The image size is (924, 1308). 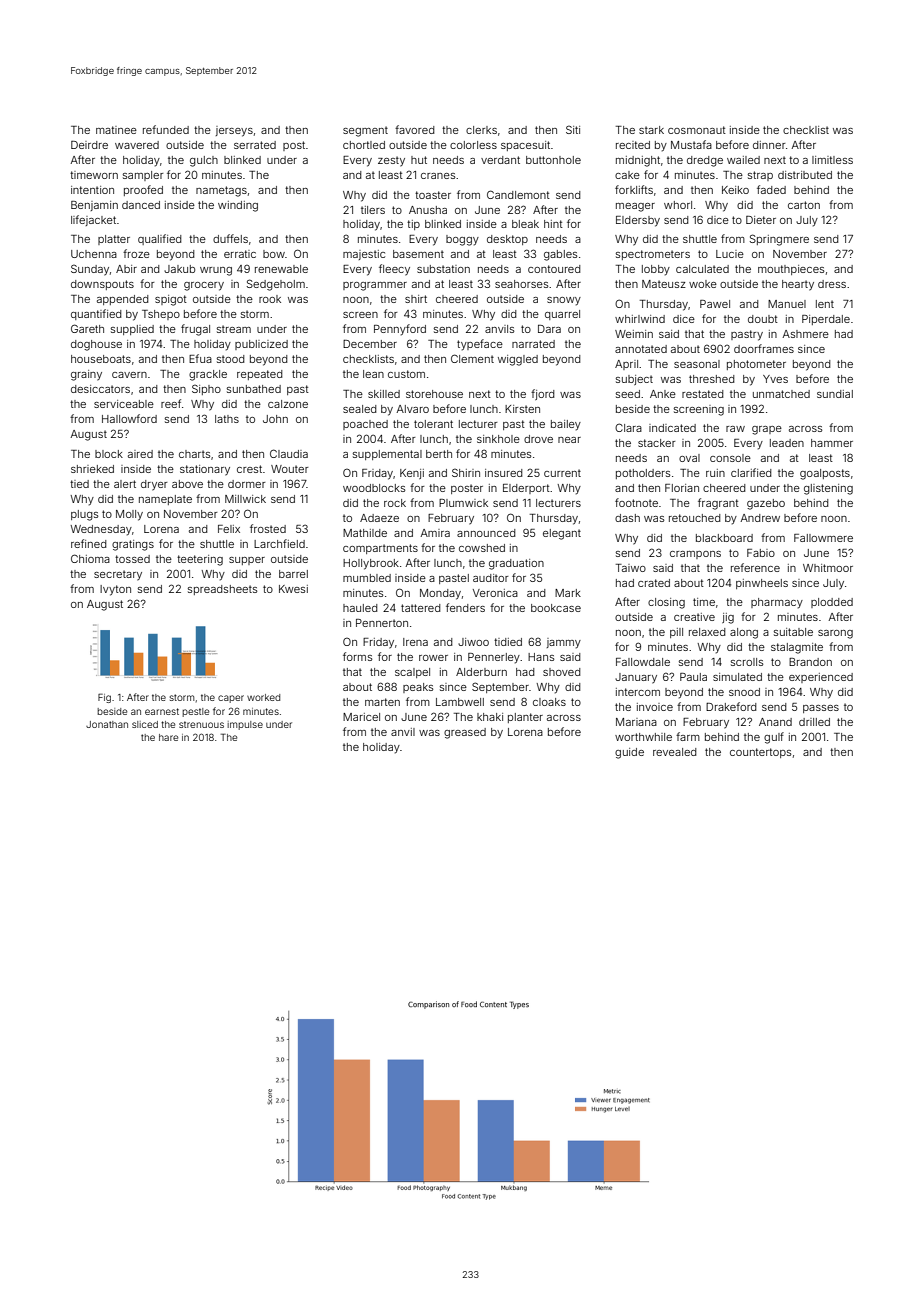 What do you see at coordinates (90, 558) in the image?
I see `Chioma` at bounding box center [90, 558].
